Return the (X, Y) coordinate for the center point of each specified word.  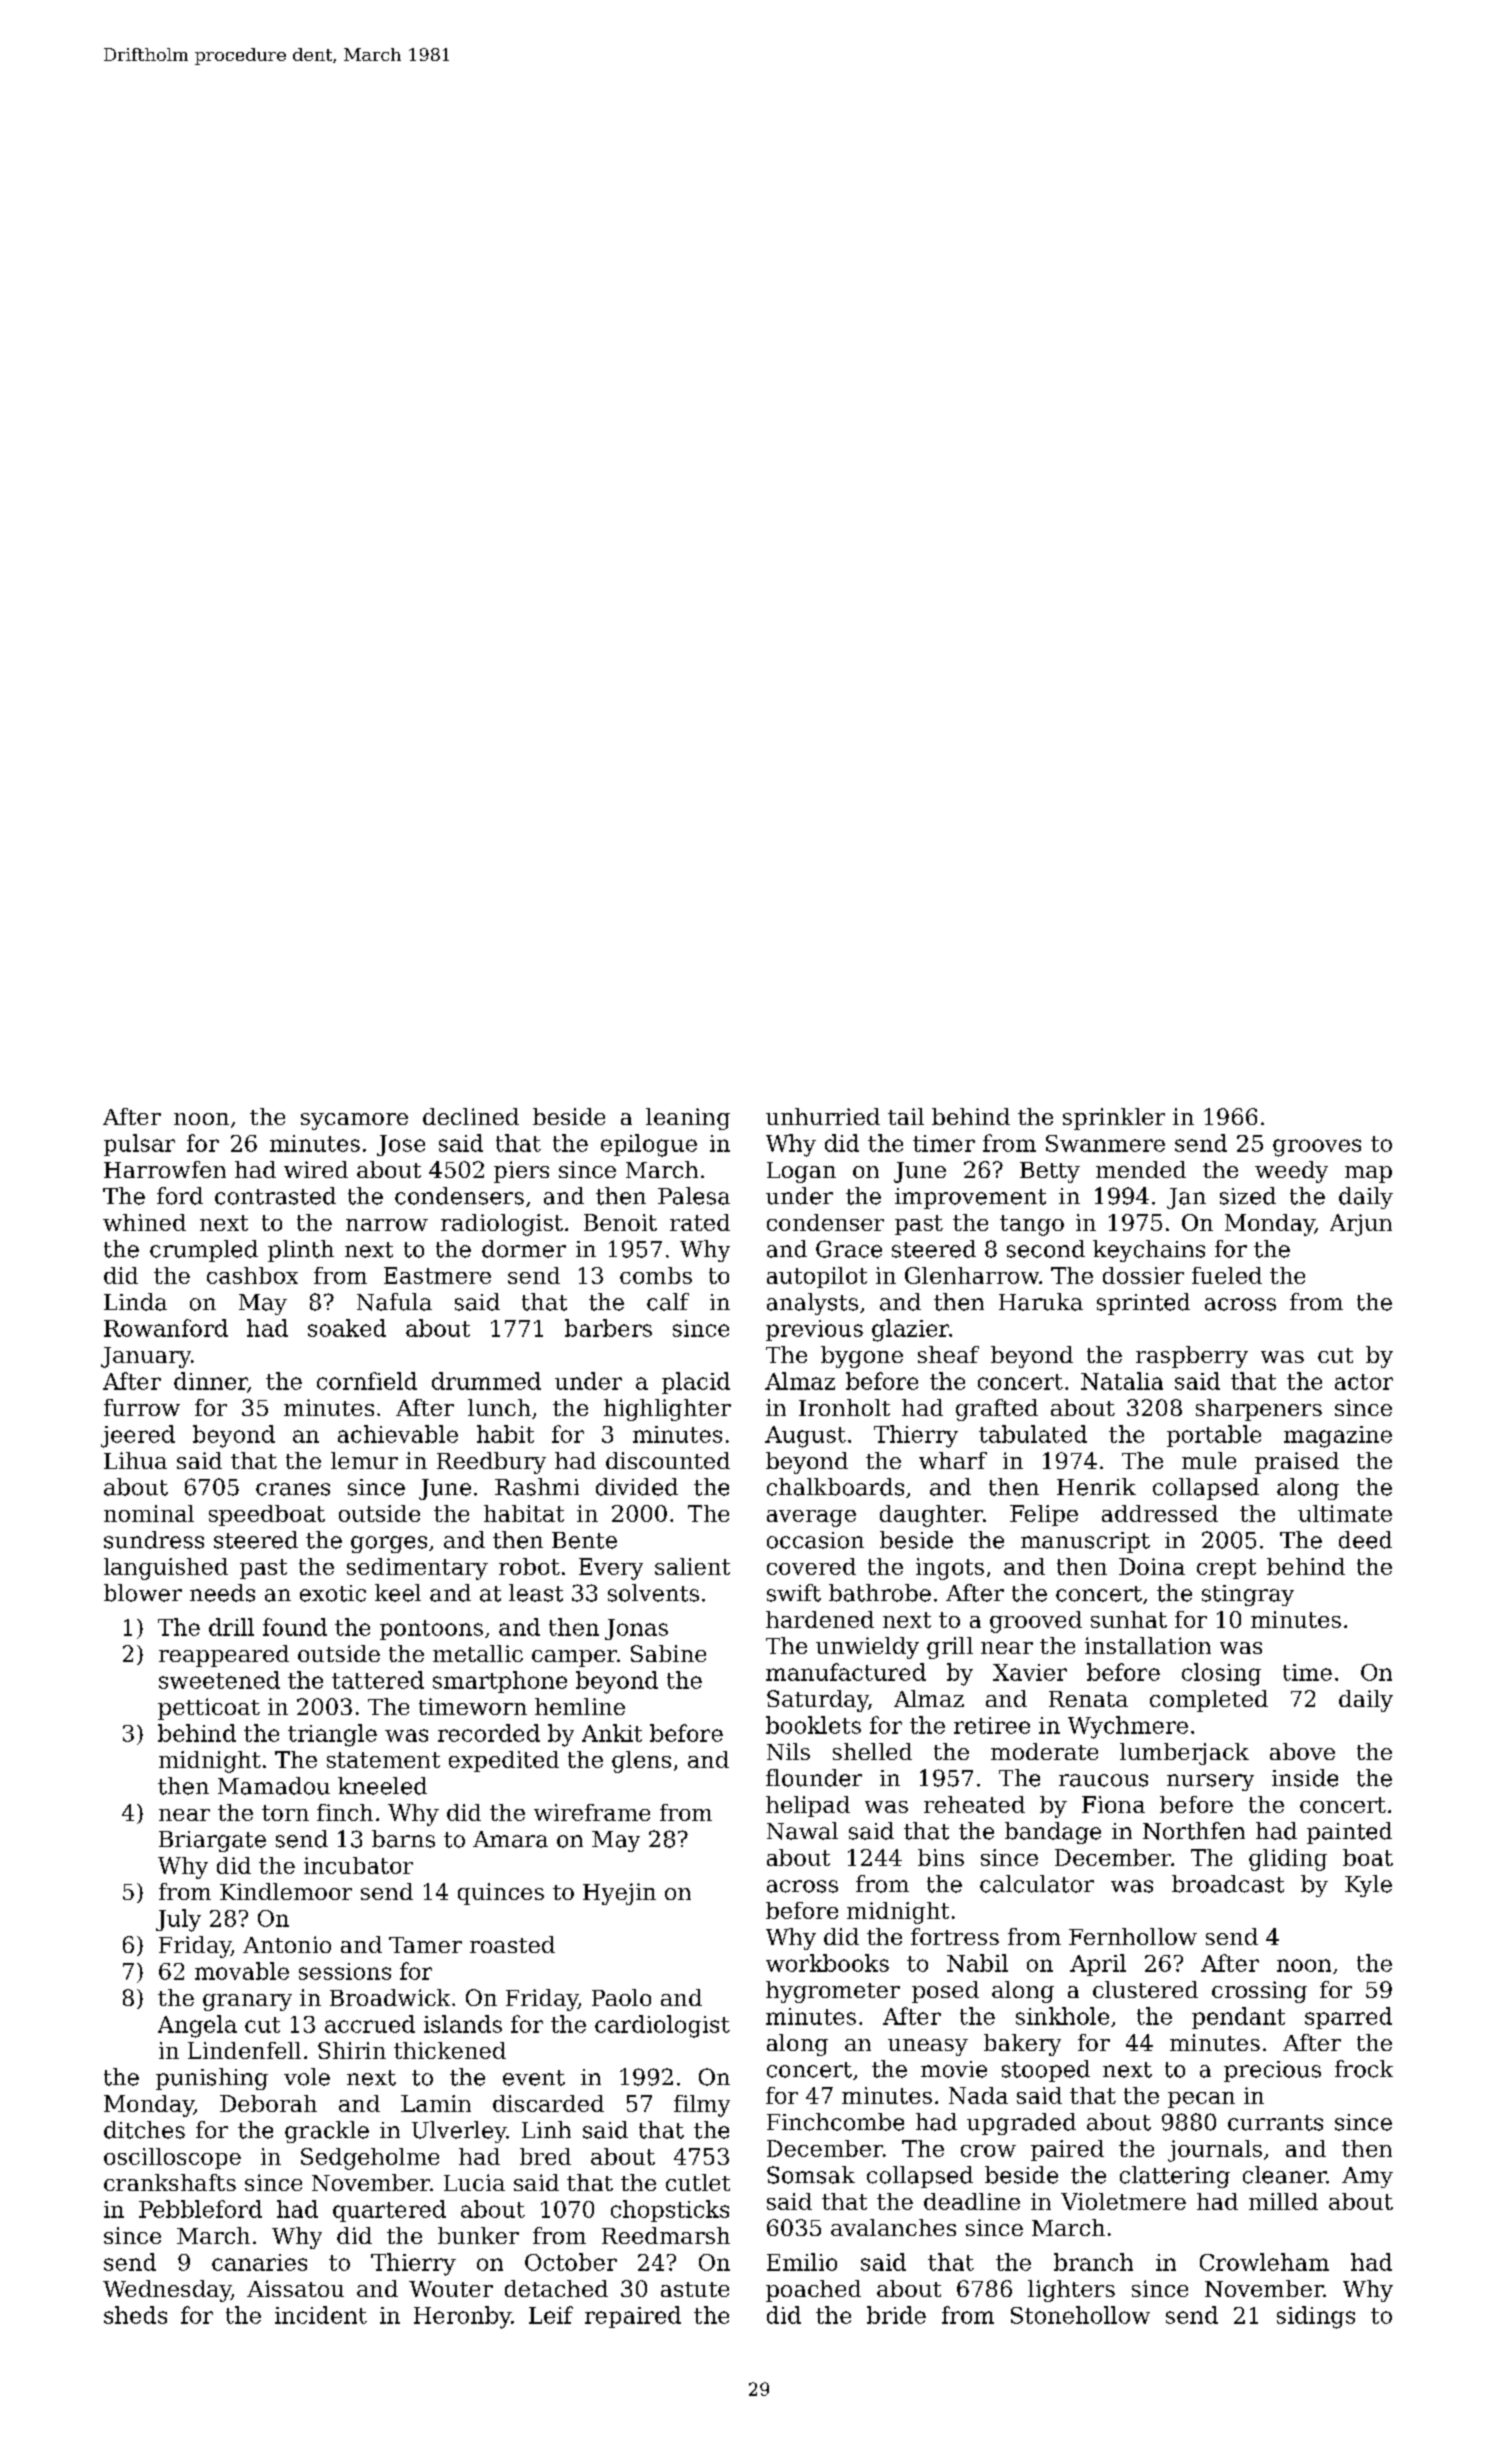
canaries (259, 2262)
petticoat (209, 1709)
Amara (510, 1839)
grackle (327, 2132)
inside (1305, 1778)
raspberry (1192, 1357)
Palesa (694, 1196)
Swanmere (1105, 1143)
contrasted (275, 1196)
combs (656, 1275)
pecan (1201, 2100)
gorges (389, 1544)
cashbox (252, 1275)
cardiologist (662, 2026)
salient (692, 1566)
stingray (1248, 1595)
